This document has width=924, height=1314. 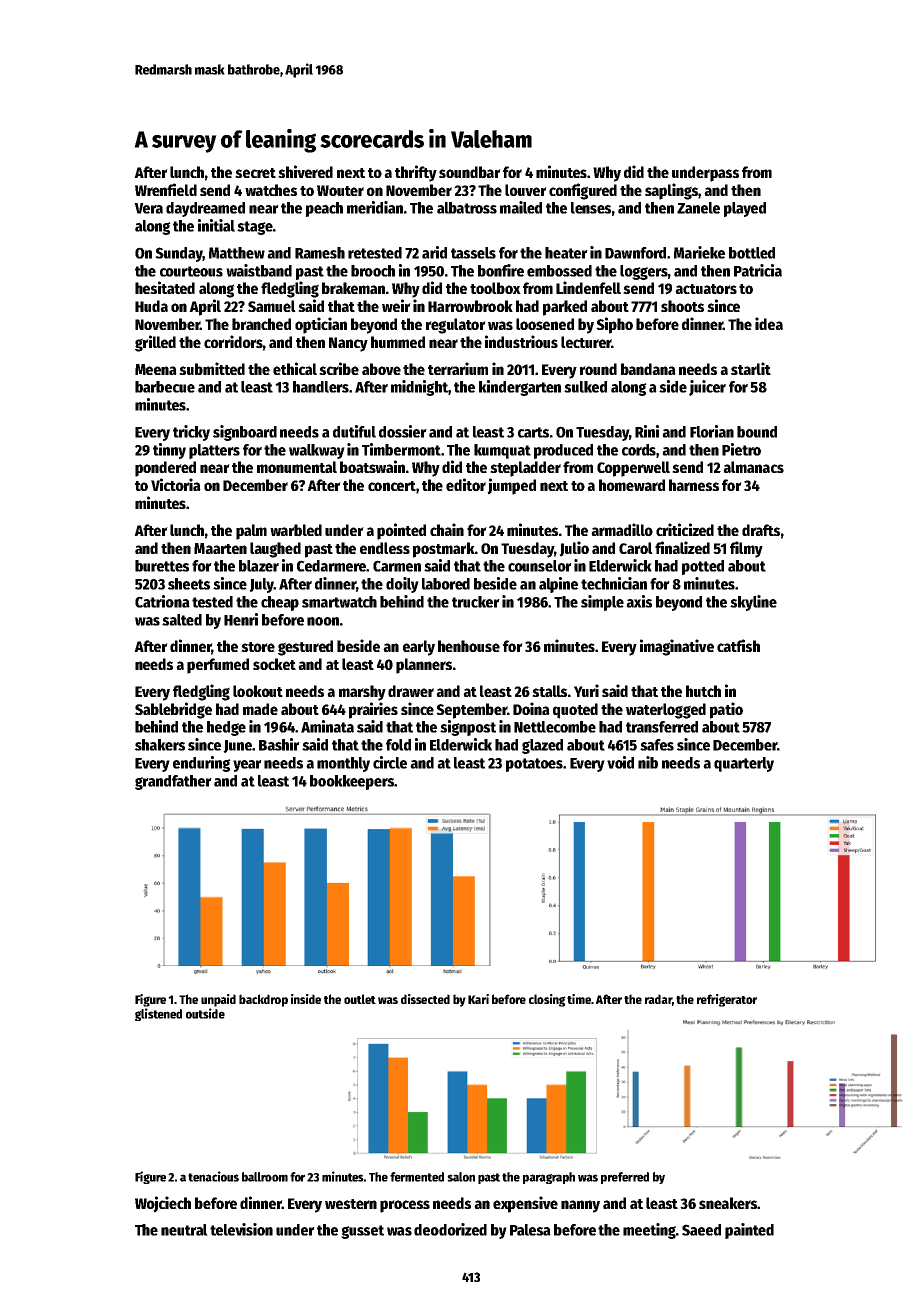 I want to click on neutral, so click(x=184, y=1230).
